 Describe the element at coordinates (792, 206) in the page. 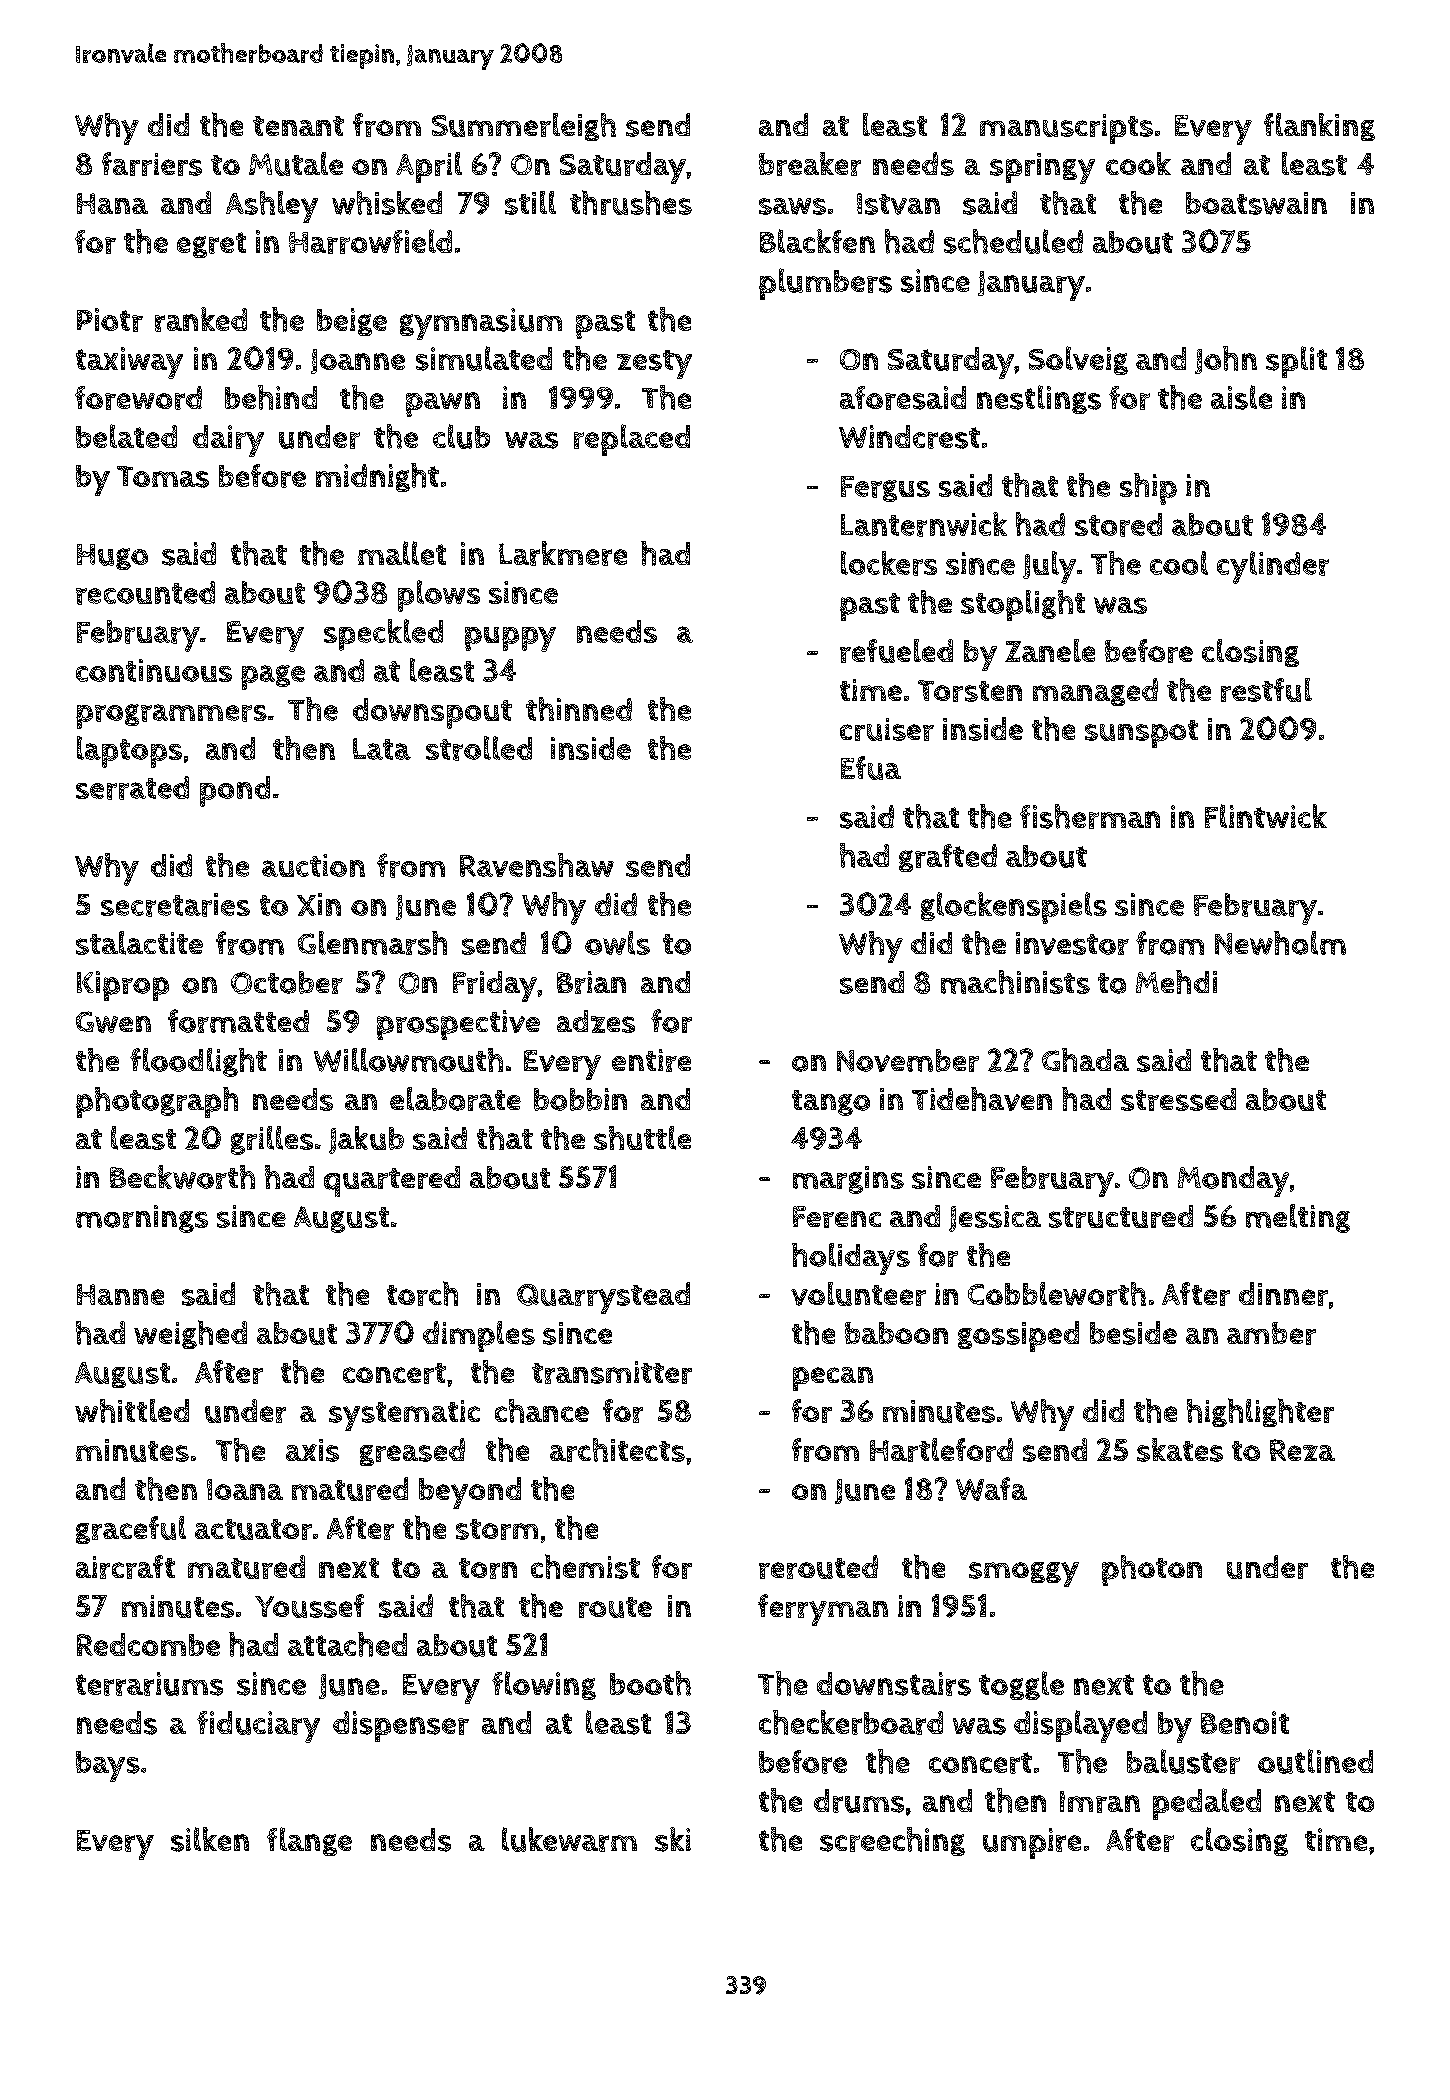

I see `saws` at that location.
